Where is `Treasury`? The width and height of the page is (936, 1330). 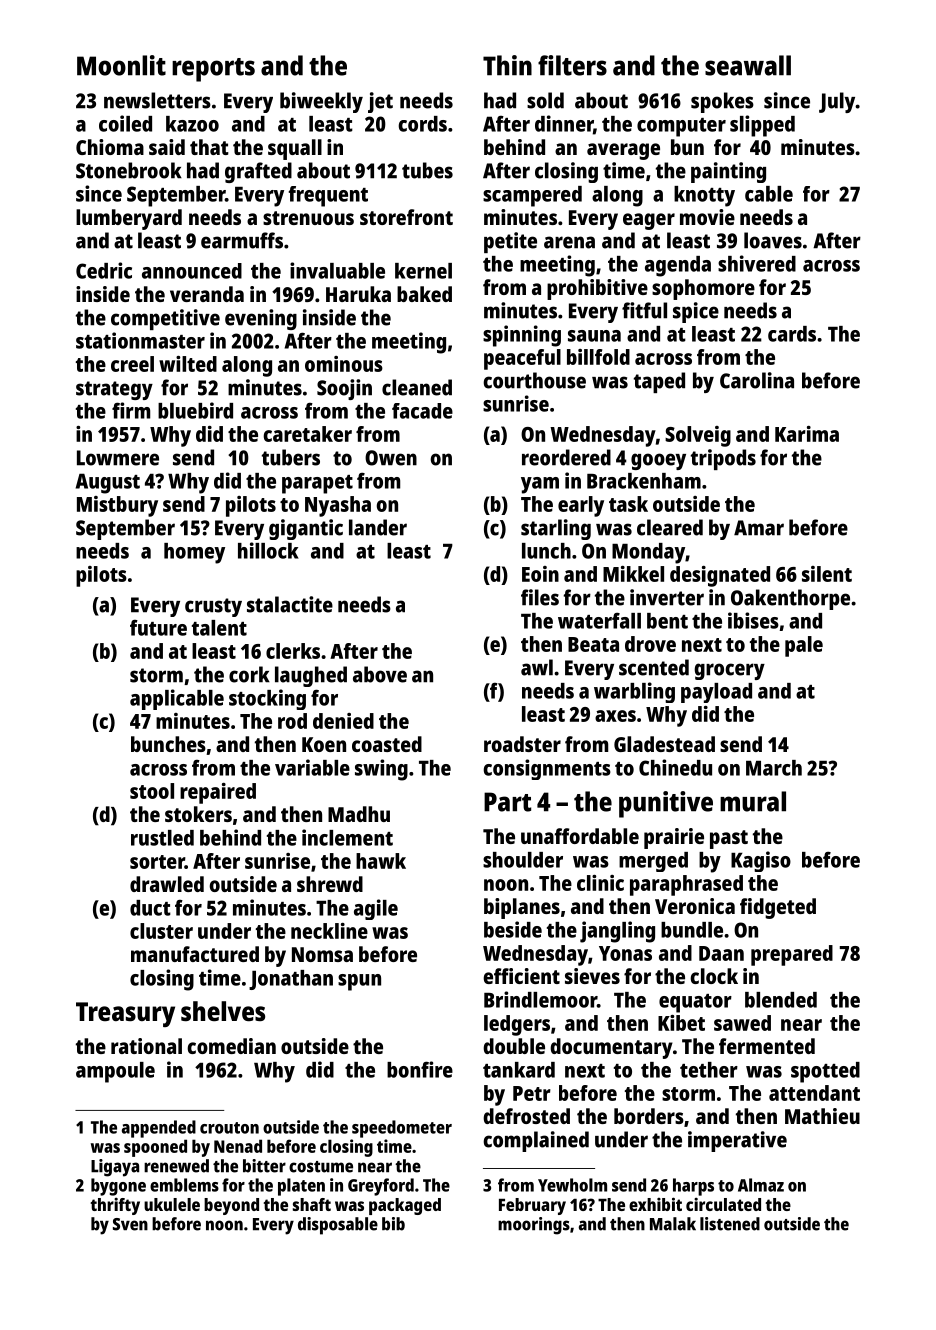
Treasury is located at coordinates (125, 1014).
